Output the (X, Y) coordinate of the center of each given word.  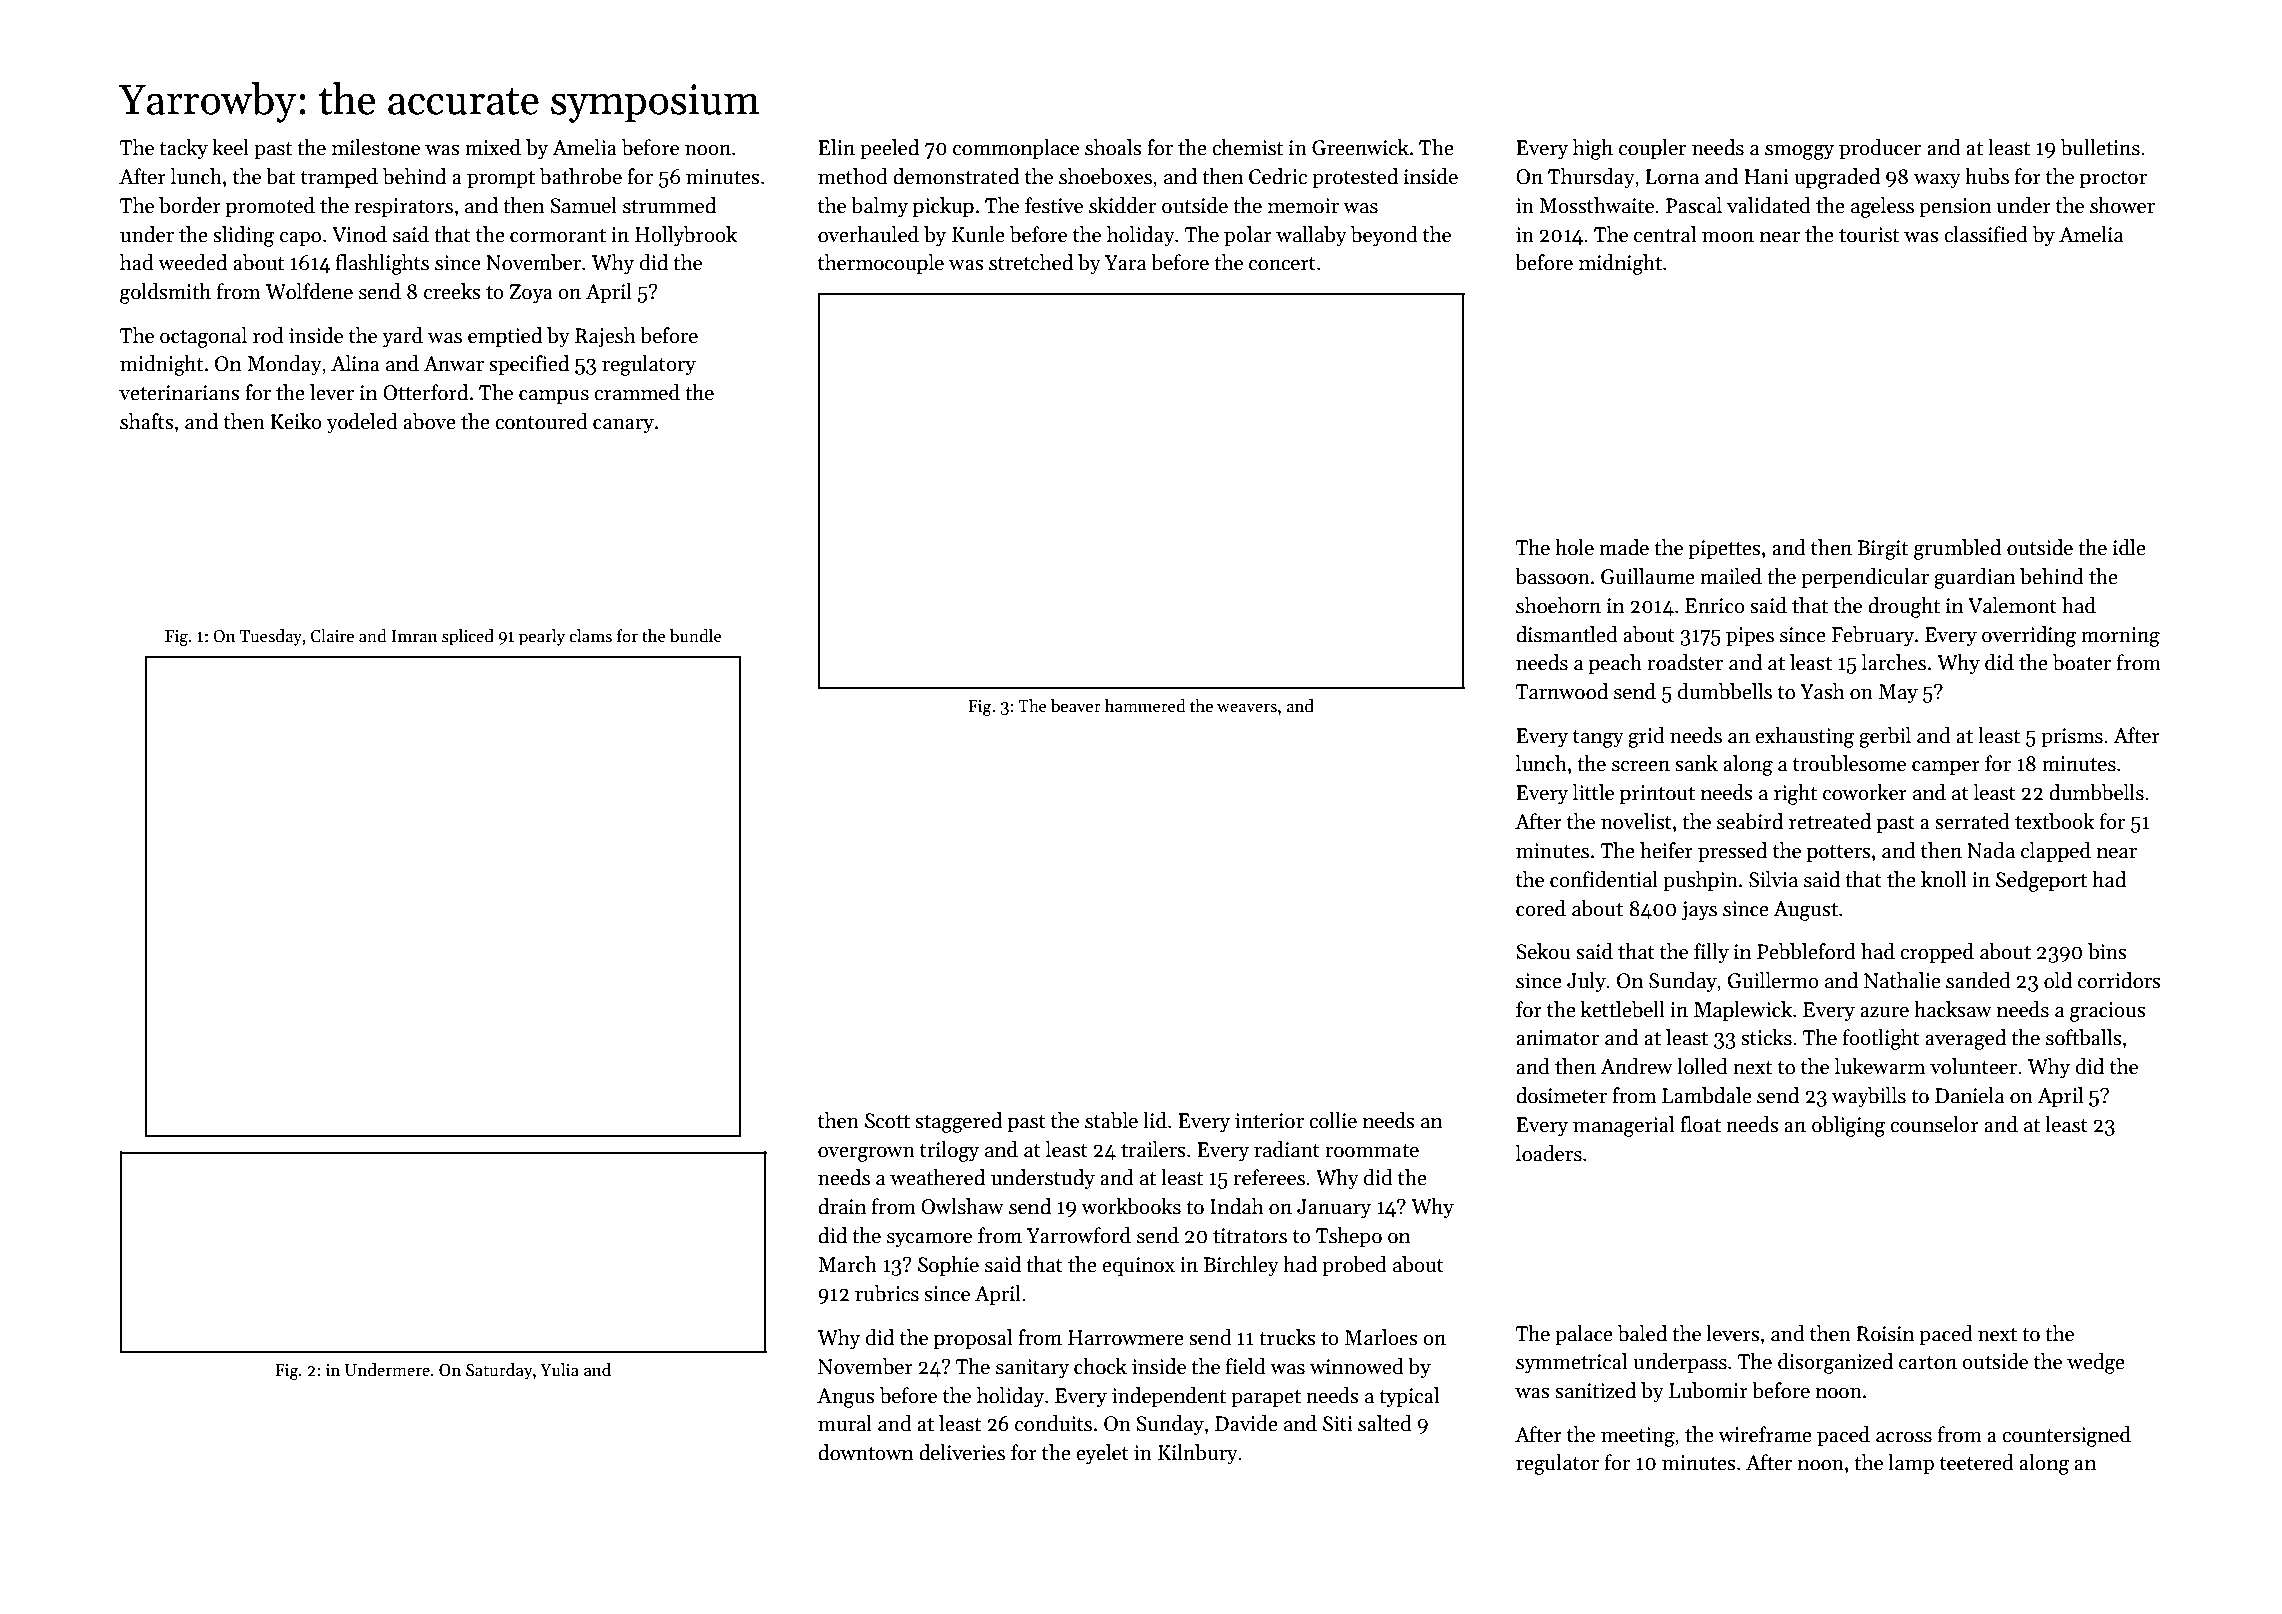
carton (1928, 1363)
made (1624, 547)
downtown (865, 1452)
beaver (1076, 706)
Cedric (1278, 176)
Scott (887, 1121)
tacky (183, 149)
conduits (1053, 1423)
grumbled (1957, 549)
